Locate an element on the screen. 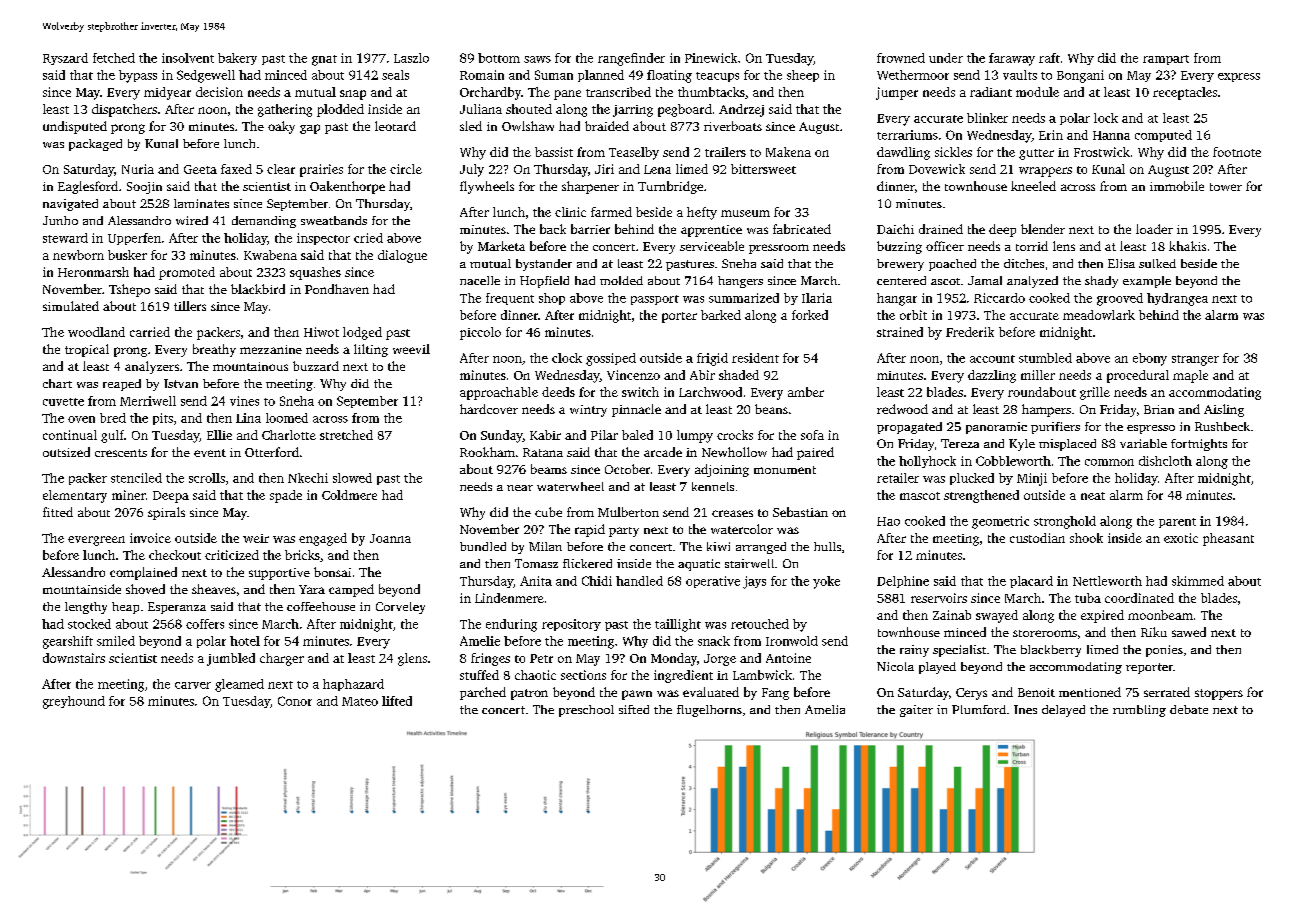 This screenshot has width=1308, height=924. bittersweet is located at coordinates (763, 169).
